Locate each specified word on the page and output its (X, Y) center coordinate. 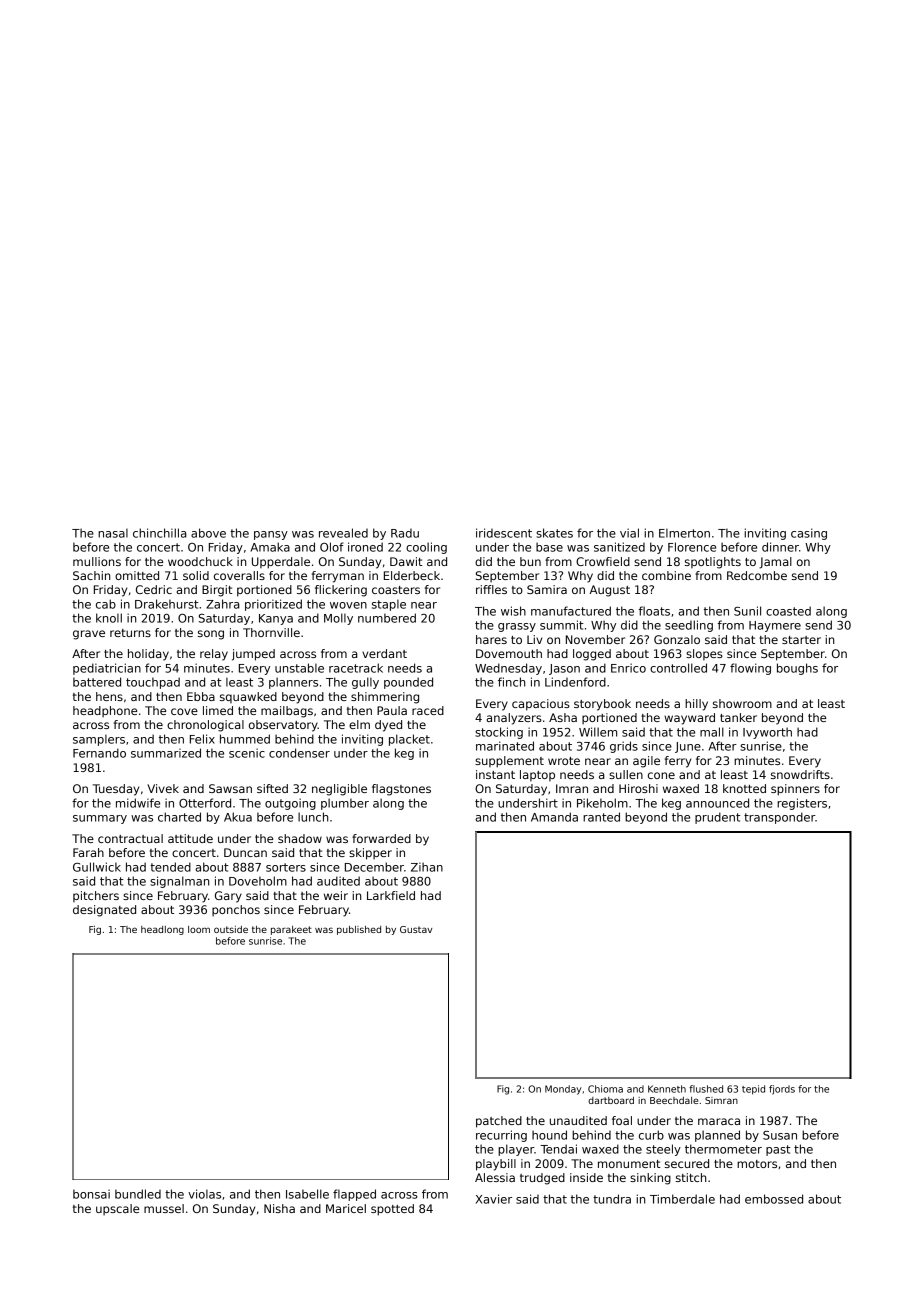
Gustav (416, 929)
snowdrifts (800, 774)
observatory (283, 726)
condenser (299, 753)
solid (196, 575)
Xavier (493, 1199)
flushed (706, 1089)
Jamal (775, 563)
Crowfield (603, 561)
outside (231, 929)
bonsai (91, 1194)
